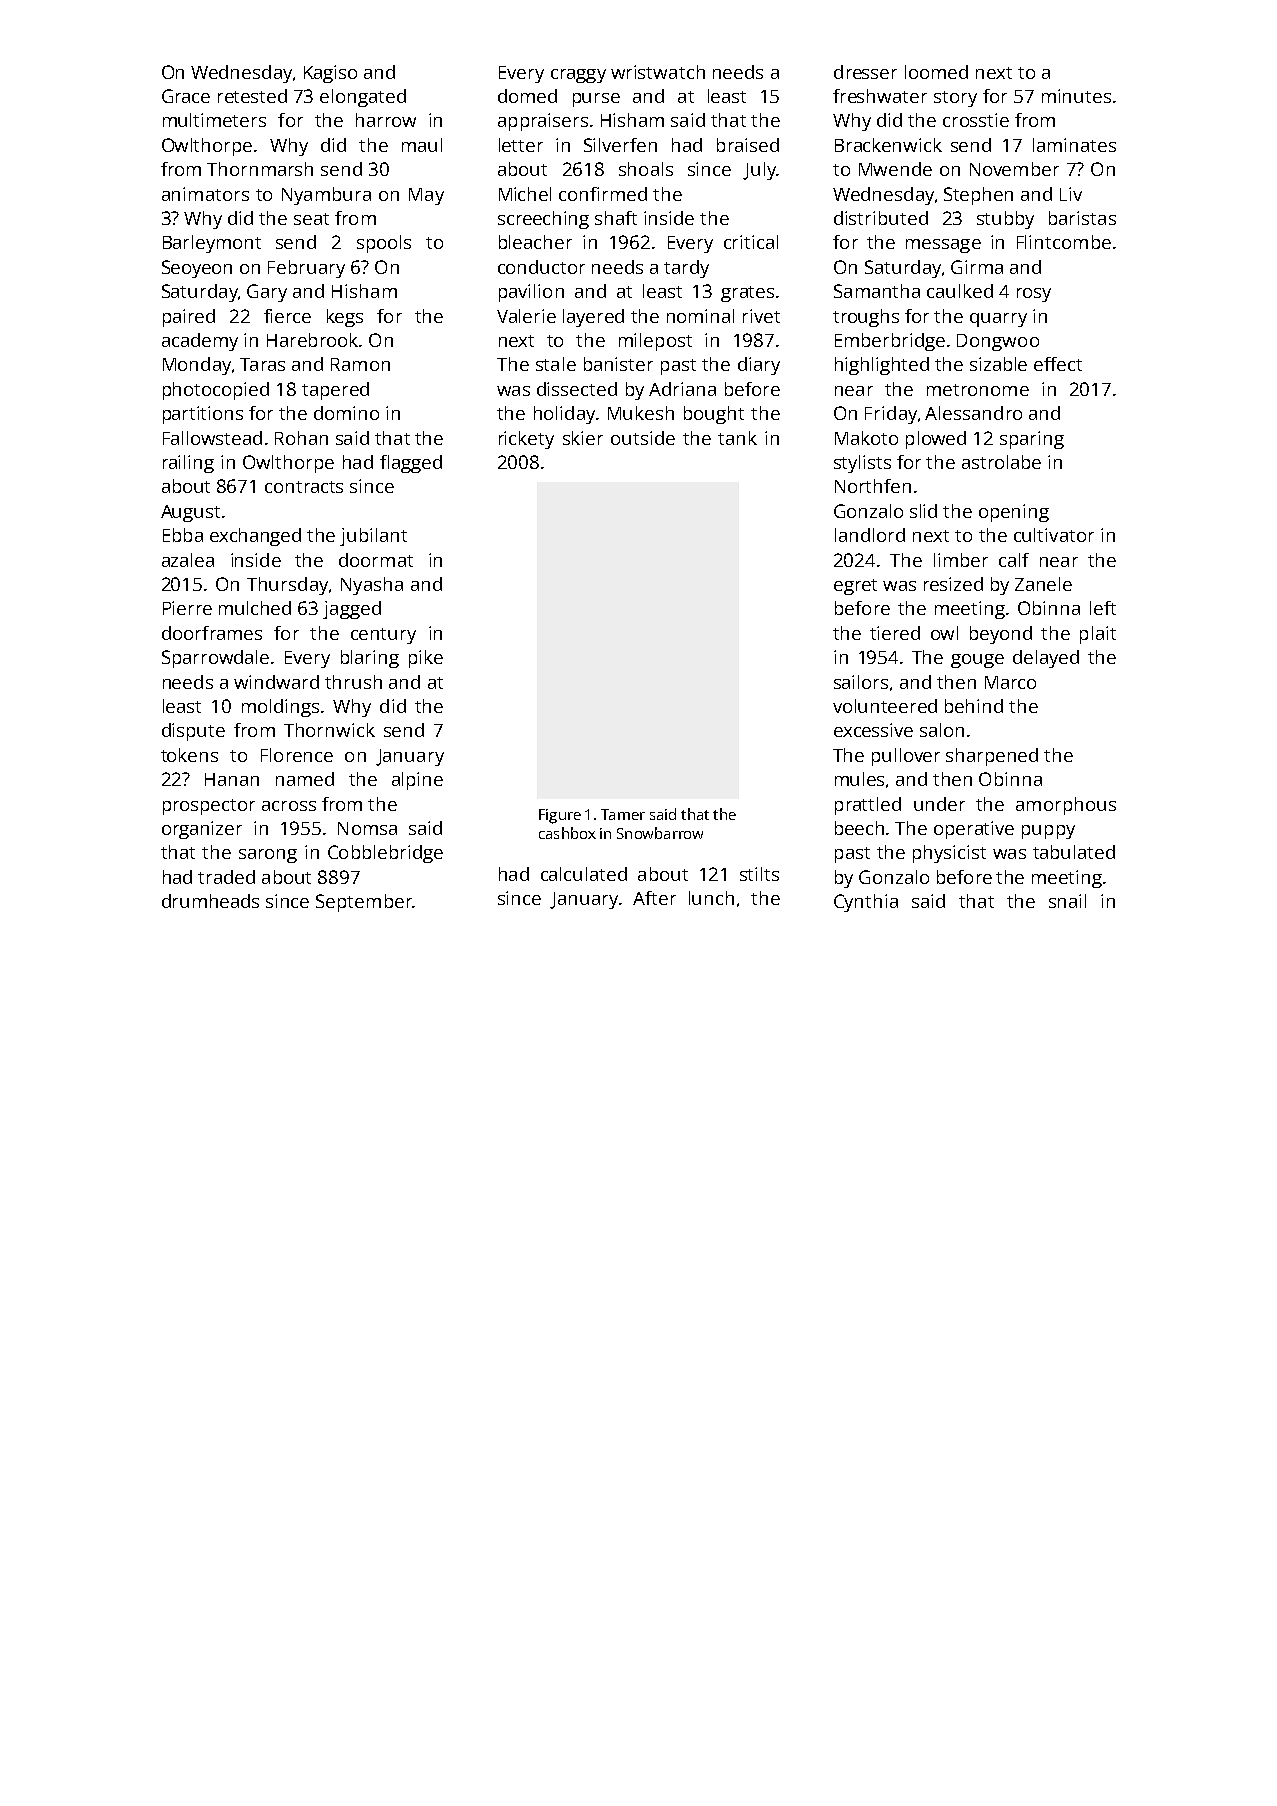 The width and height of the page is (1277, 1806). Describe the element at coordinates (1067, 901) in the page. I see `snail` at that location.
